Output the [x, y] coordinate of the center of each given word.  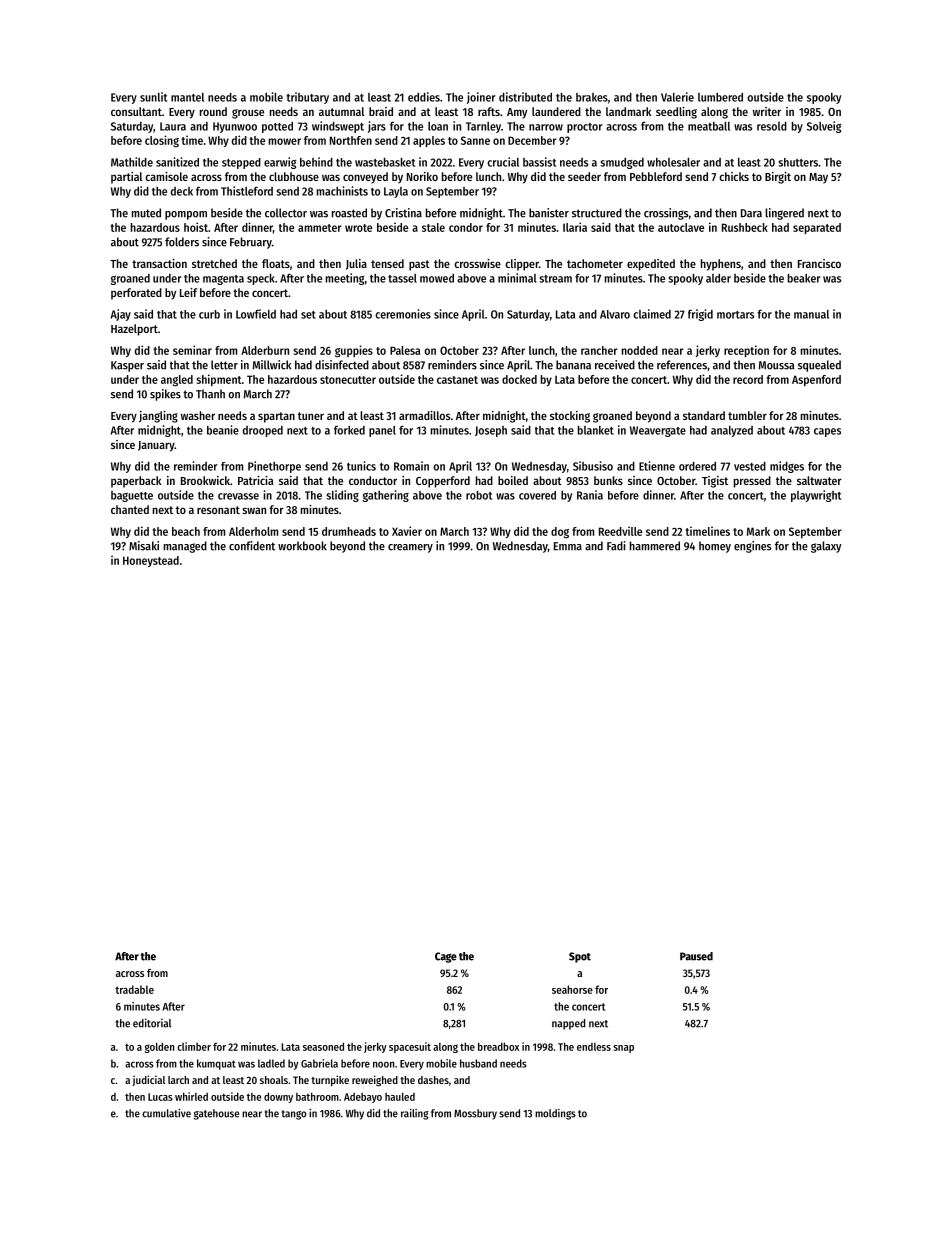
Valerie [677, 97]
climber [194, 1046]
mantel [187, 97]
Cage [446, 957]
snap [623, 1049]
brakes [592, 97]
